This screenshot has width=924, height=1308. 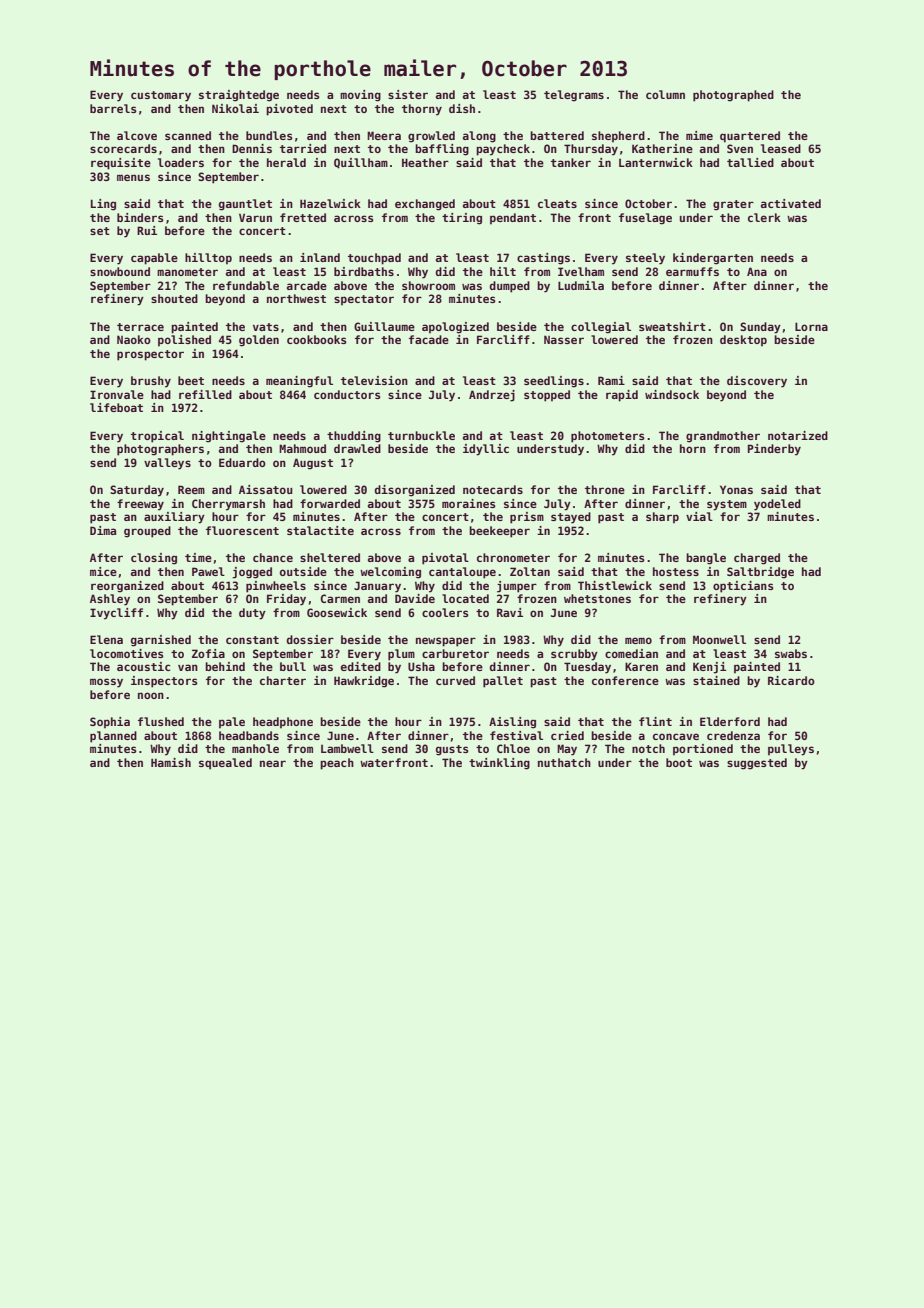 I want to click on cleats, so click(x=557, y=203).
